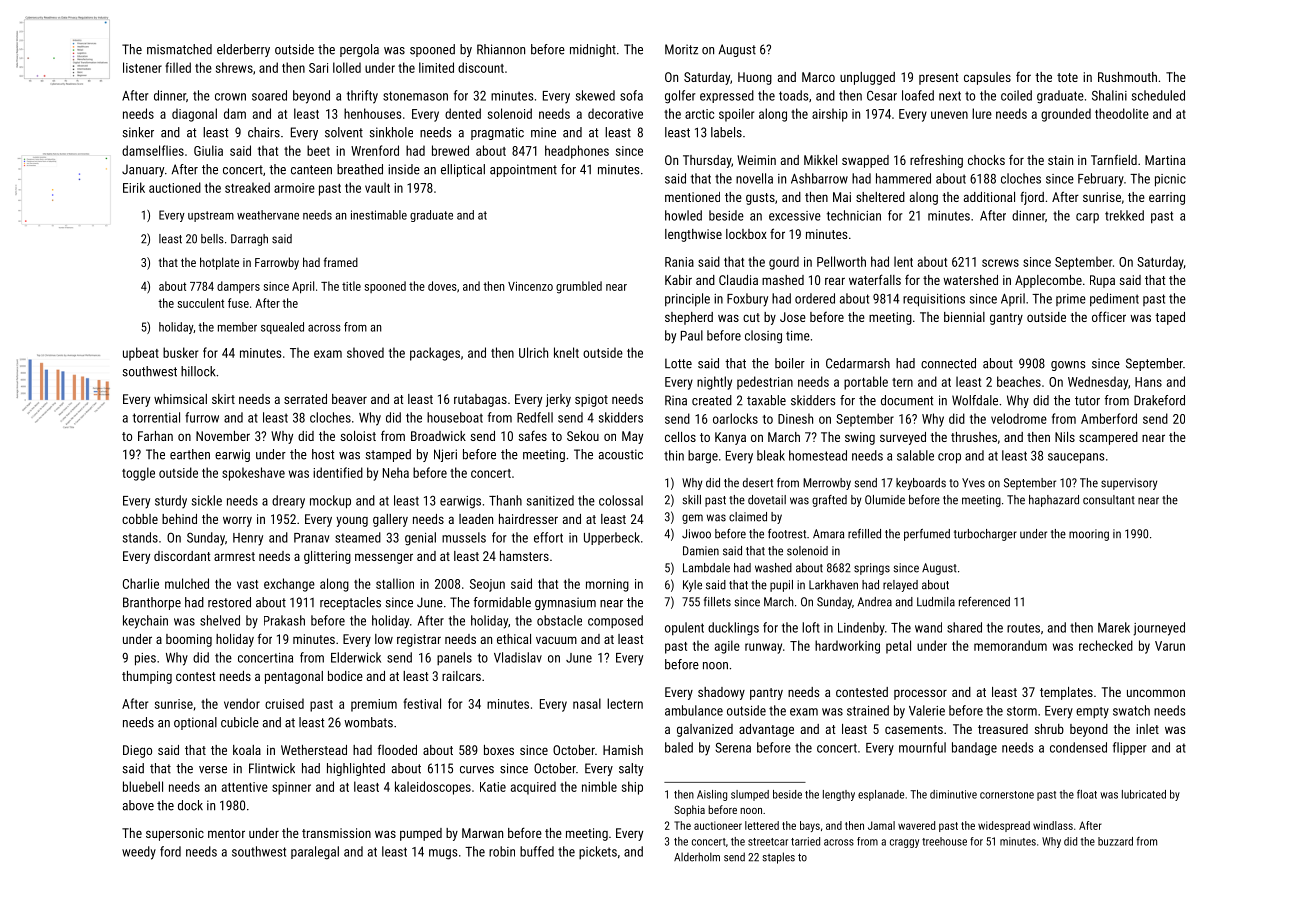 This image has width=1308, height=924. What do you see at coordinates (882, 95) in the image?
I see `Cesar` at bounding box center [882, 95].
